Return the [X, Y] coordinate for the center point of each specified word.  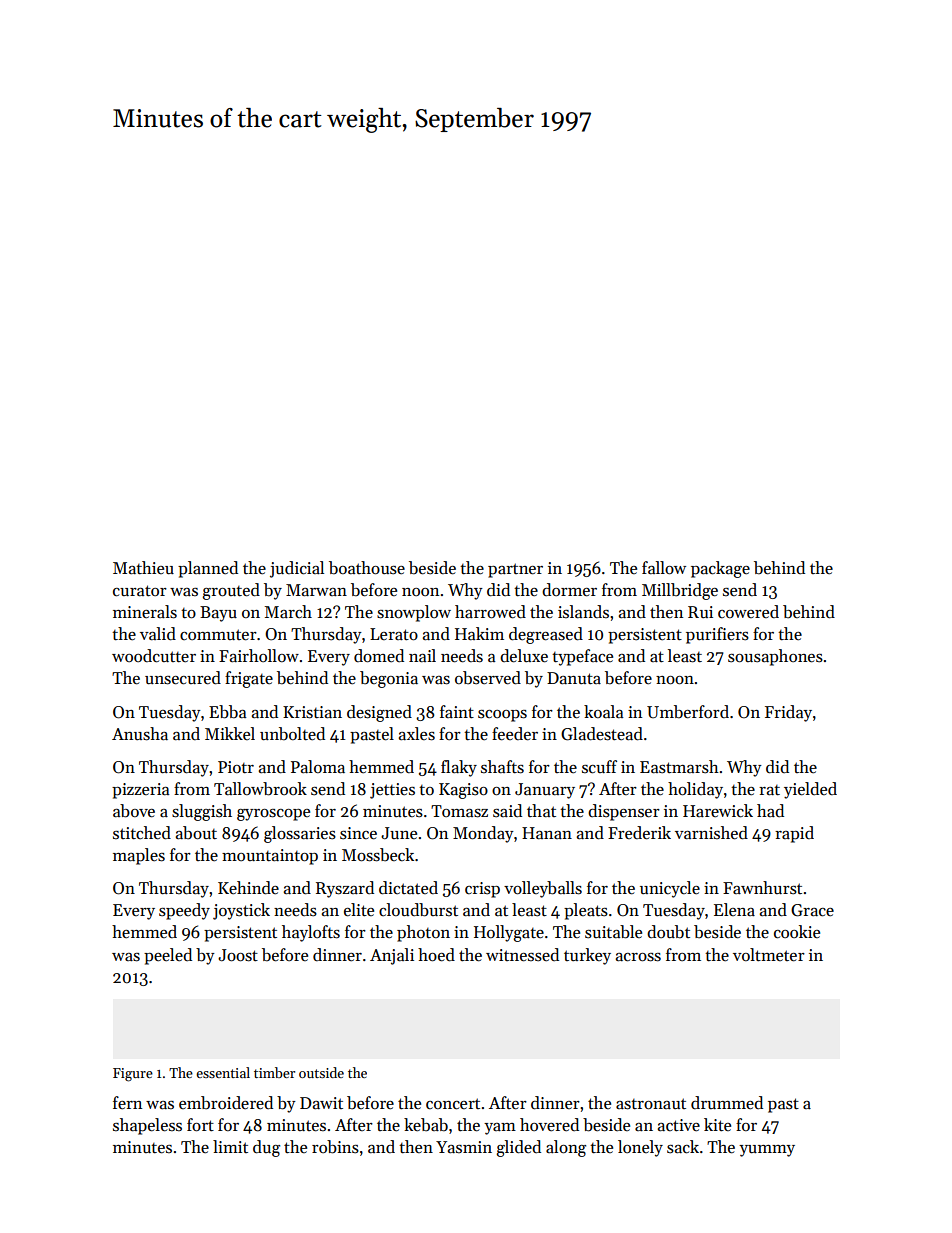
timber [274, 1072]
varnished [711, 833]
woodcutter [154, 656]
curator [140, 591]
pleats [586, 911]
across [638, 957]
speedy [184, 911]
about [196, 833]
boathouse [367, 568]
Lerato [394, 634]
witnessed [522, 955]
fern [127, 1103]
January [545, 791]
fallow [664, 568]
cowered [748, 612]
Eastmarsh [679, 767]
